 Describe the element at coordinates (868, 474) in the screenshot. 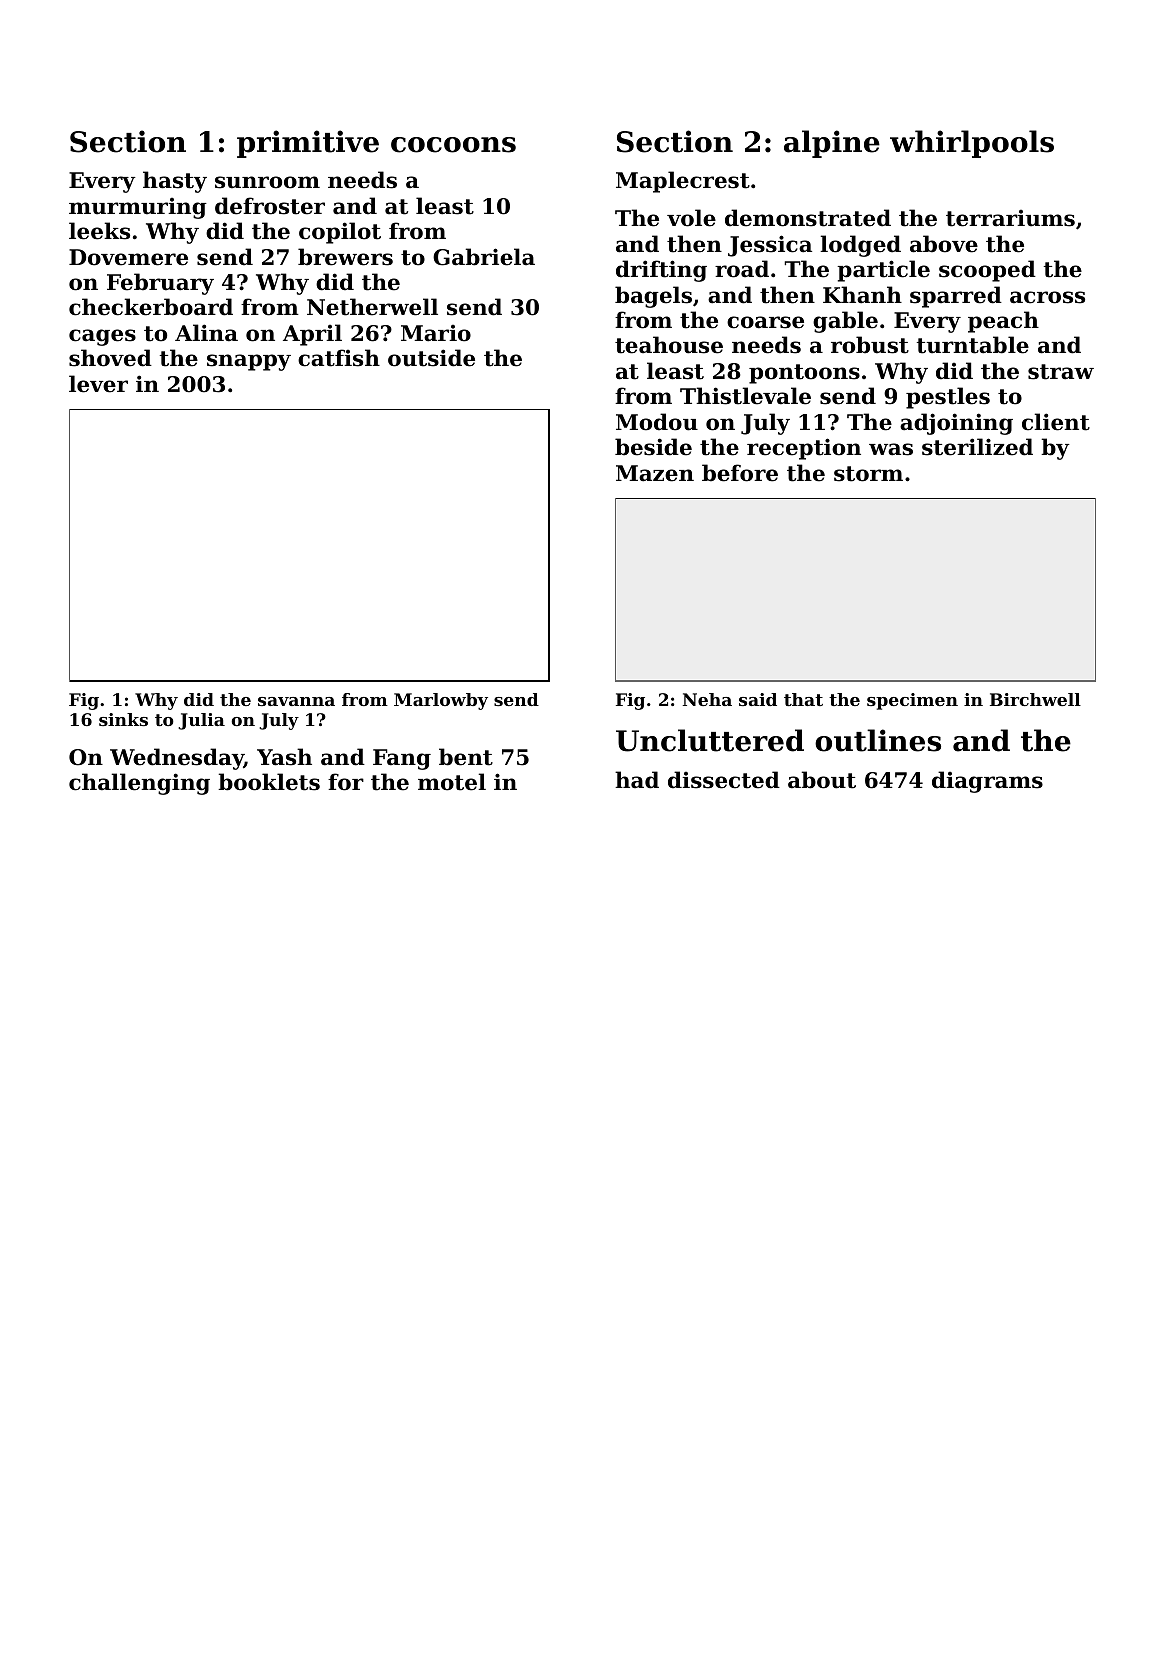

I see `storm` at that location.
